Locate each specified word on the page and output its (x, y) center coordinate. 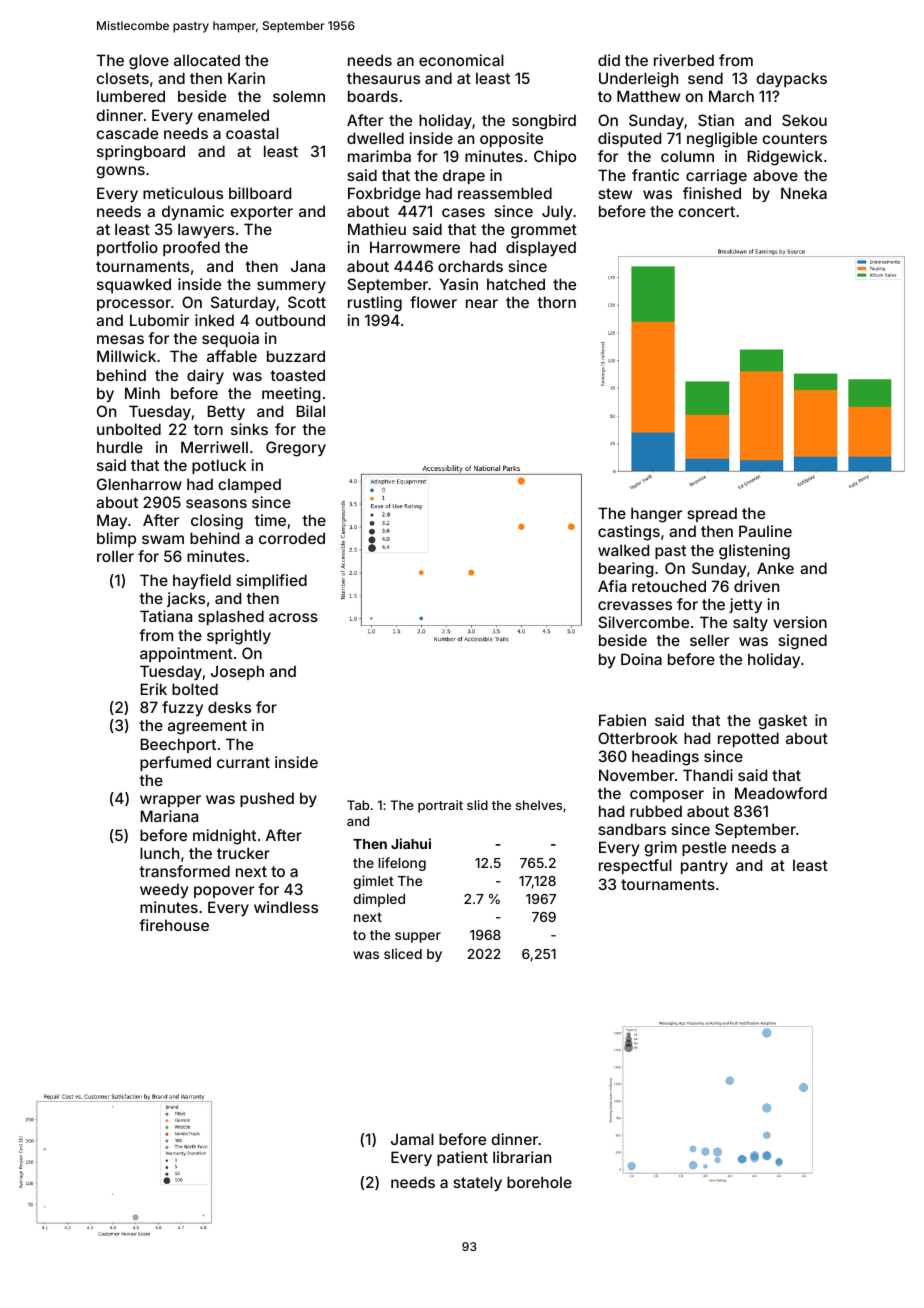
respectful (635, 866)
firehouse (174, 925)
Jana (308, 266)
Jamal (412, 1139)
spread (712, 514)
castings (629, 533)
